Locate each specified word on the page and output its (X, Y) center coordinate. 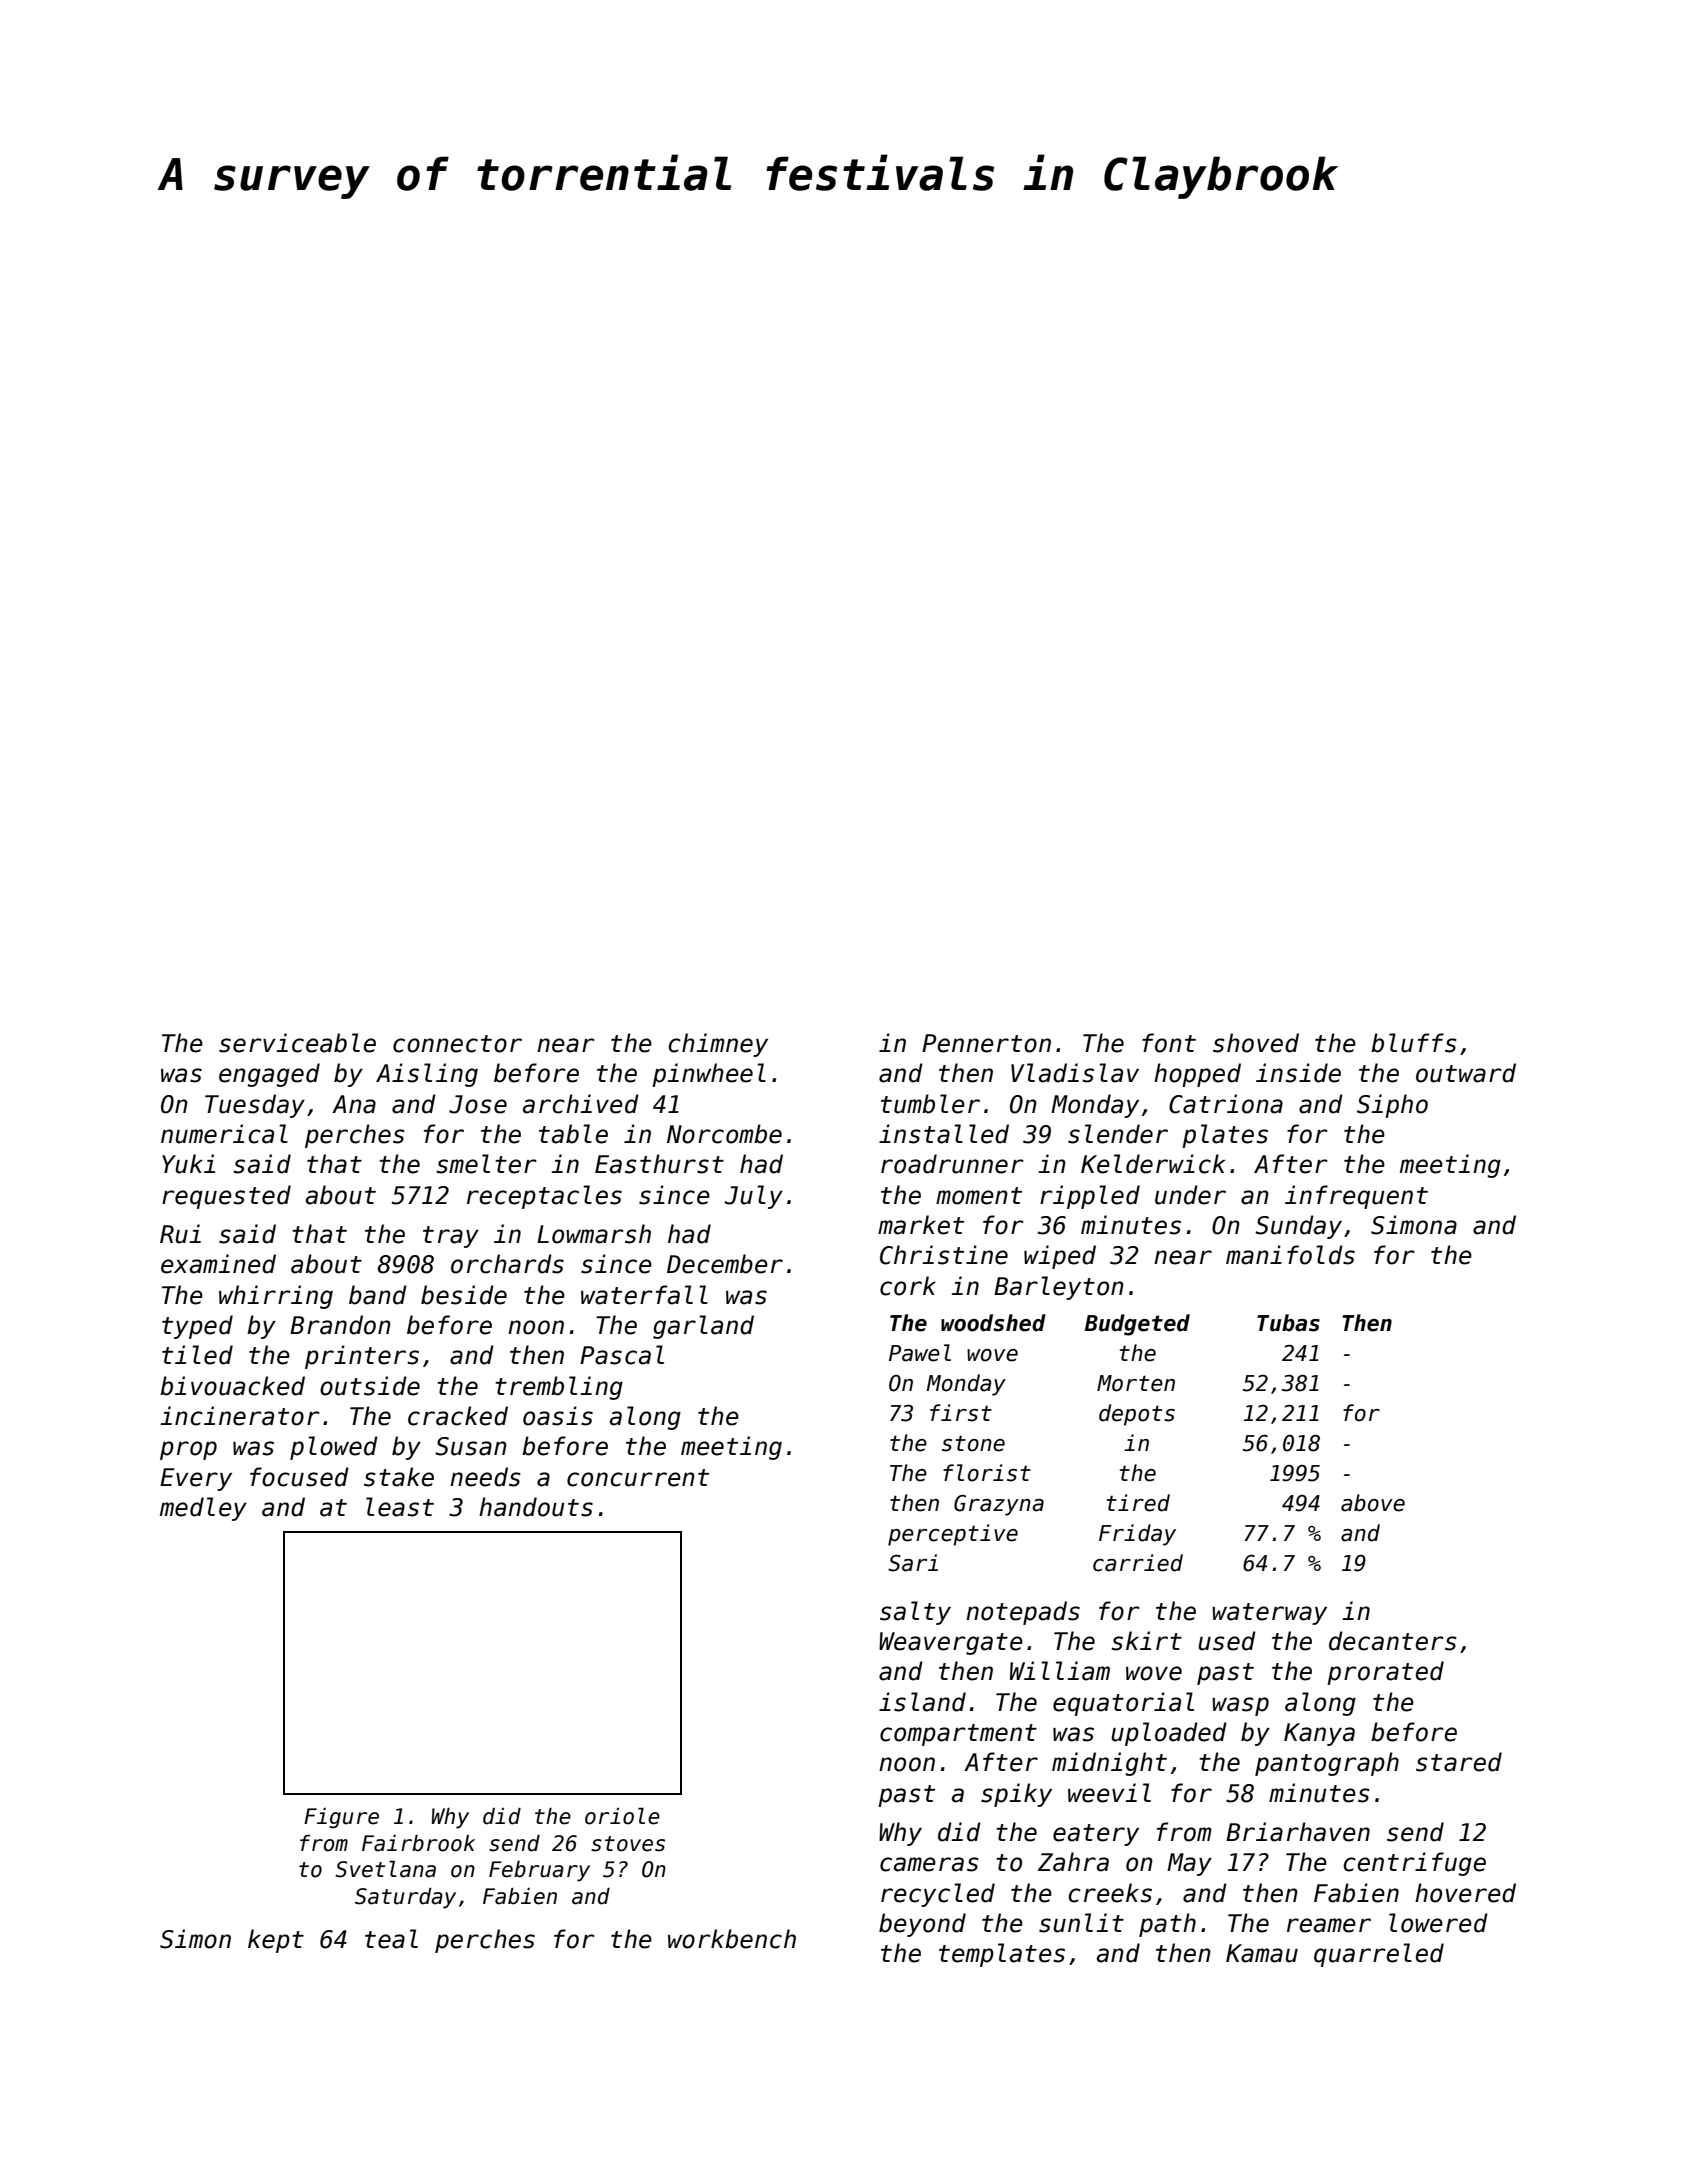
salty (915, 1613)
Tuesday (255, 1106)
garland (703, 1327)
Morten (1136, 1383)
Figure (341, 1818)
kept (276, 1941)
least (400, 1507)
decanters (1393, 1641)
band (378, 1295)
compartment (958, 1735)
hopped (1197, 1075)
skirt (1147, 1641)
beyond (922, 1925)
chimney (718, 1045)
